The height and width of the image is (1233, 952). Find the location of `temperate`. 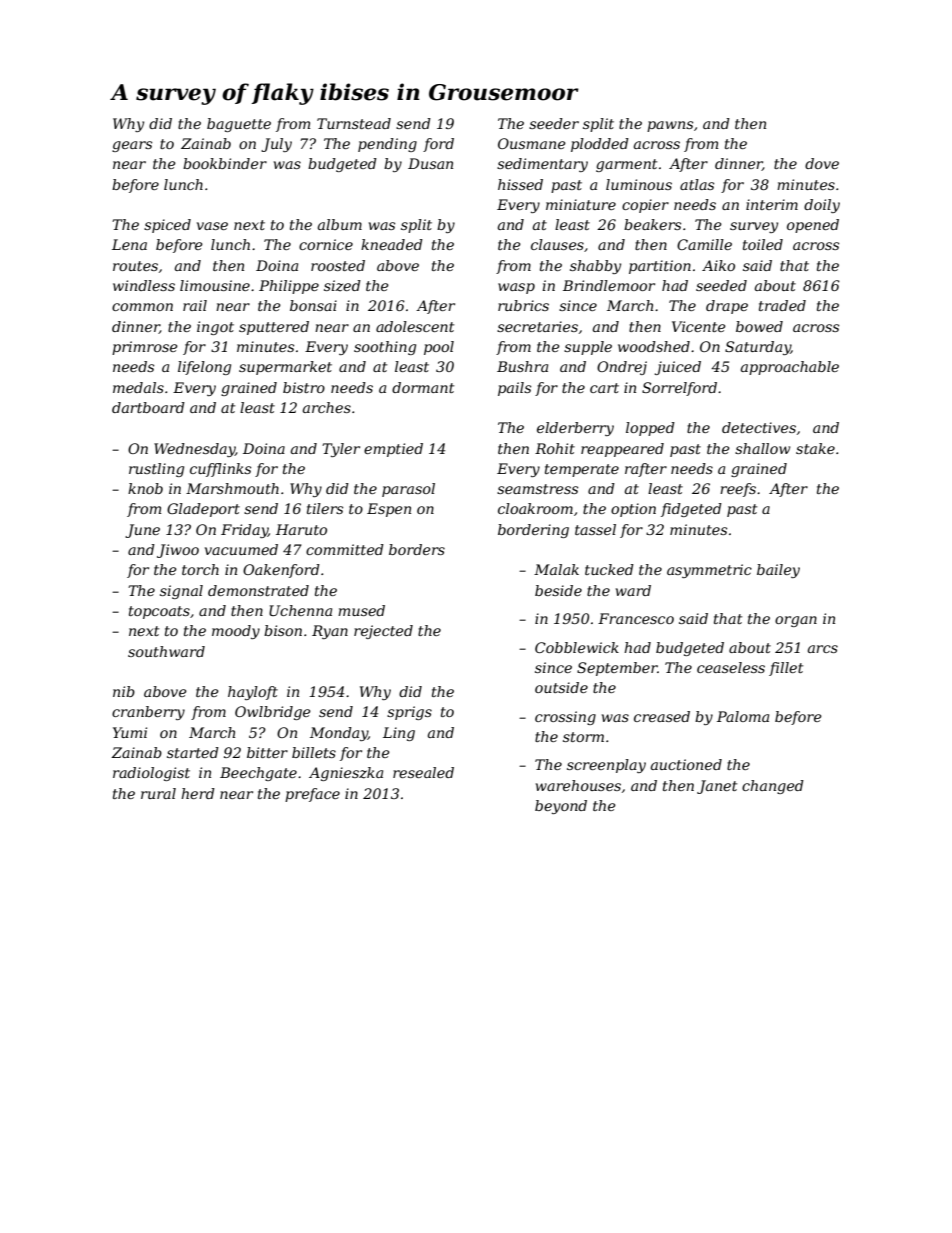

temperate is located at coordinates (582, 470).
